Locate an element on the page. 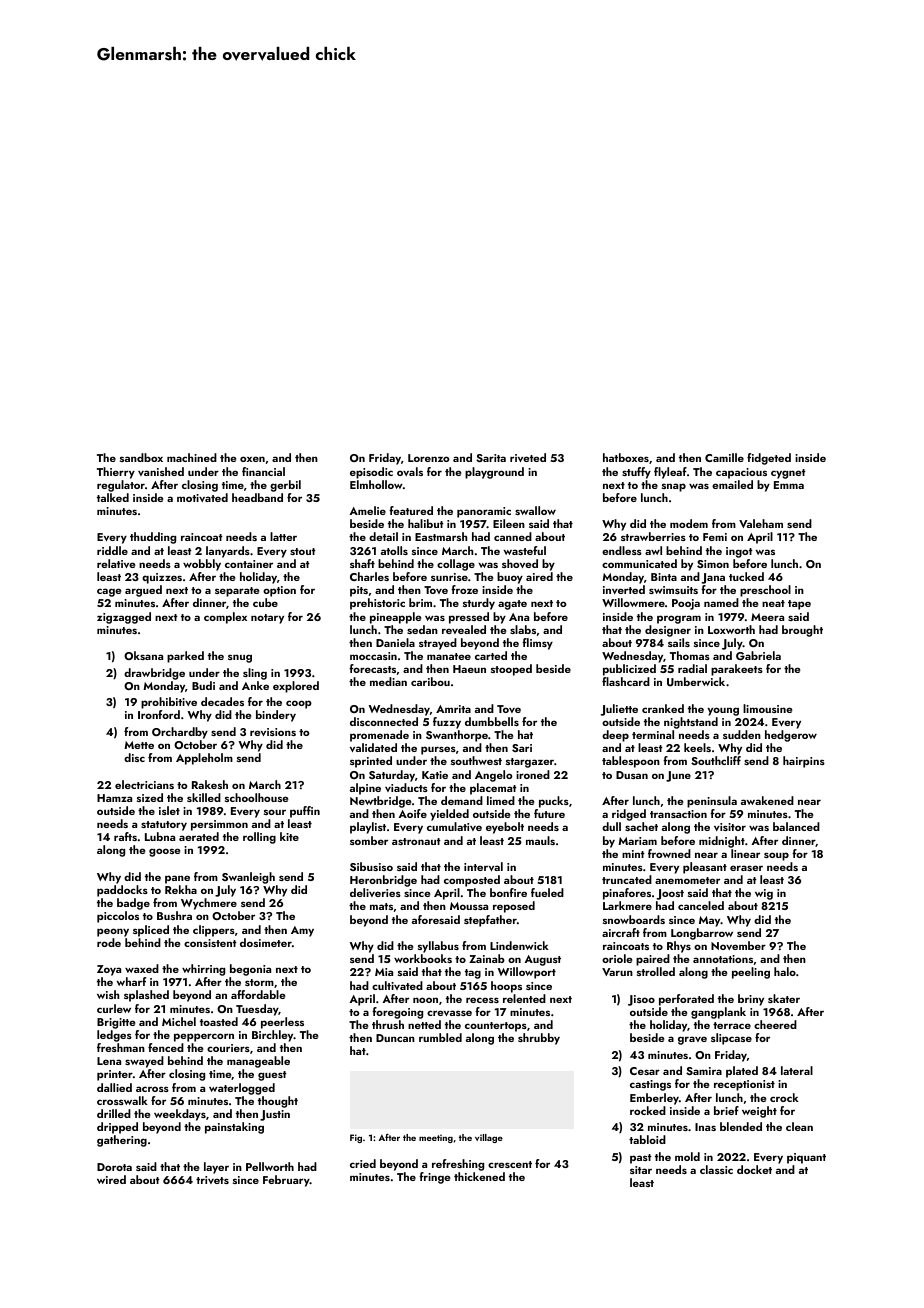  Mette is located at coordinates (139, 745).
